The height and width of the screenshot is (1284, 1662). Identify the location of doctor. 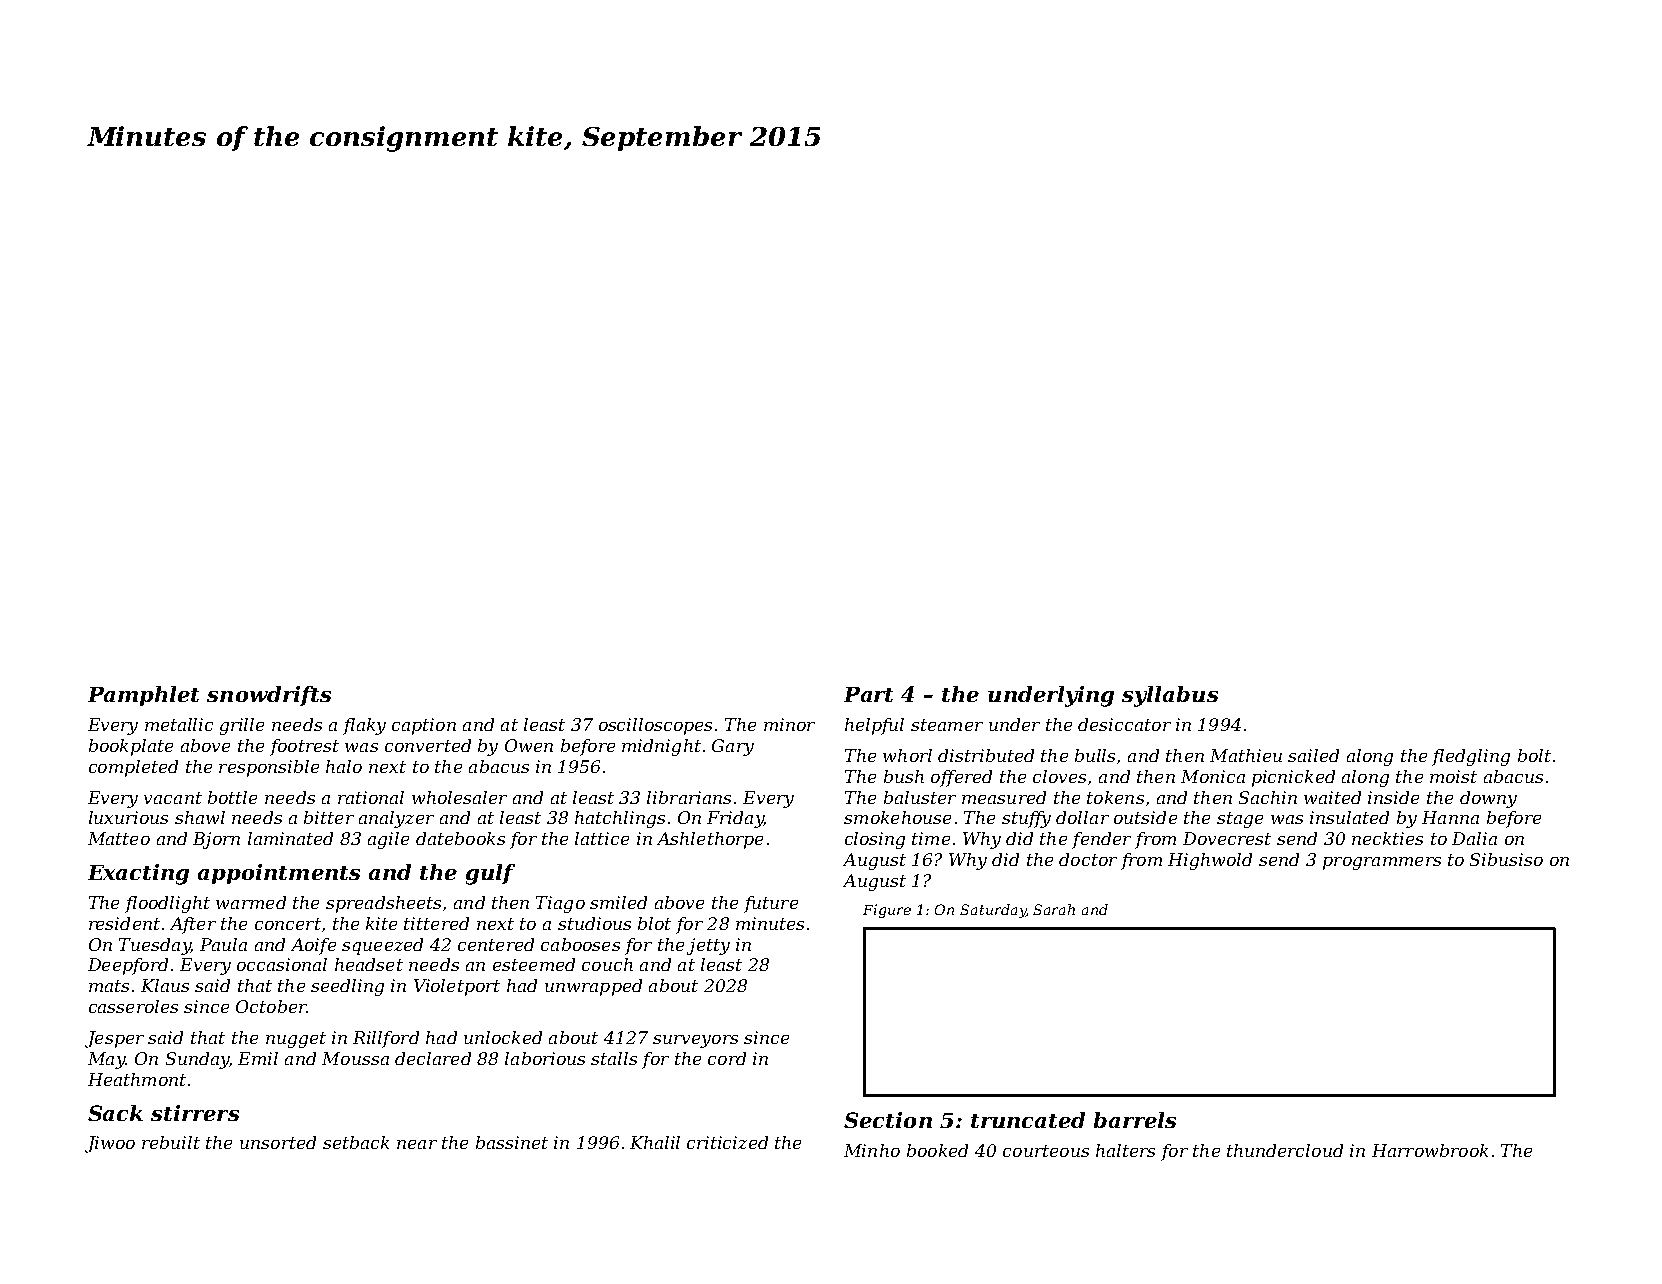
(1088, 859).
